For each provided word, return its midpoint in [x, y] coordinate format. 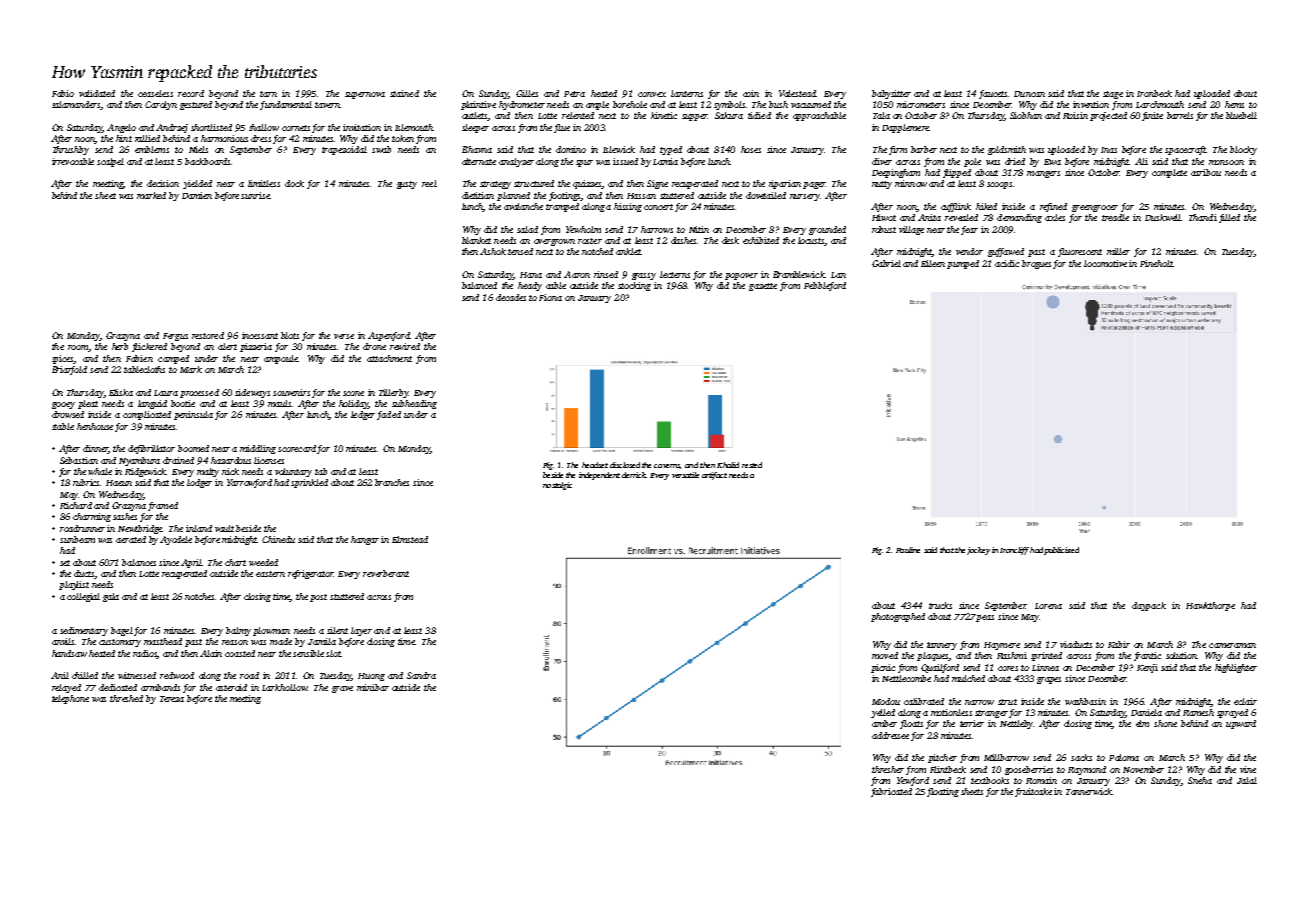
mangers [1043, 174]
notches [200, 596]
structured [534, 183]
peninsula [193, 415]
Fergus [175, 337]
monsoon [1226, 162]
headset [595, 465]
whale [100, 471]
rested [752, 465]
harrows [657, 229]
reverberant [386, 573]
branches [392, 482]
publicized [1061, 551]
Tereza [172, 699]
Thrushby [71, 150]
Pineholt [1156, 263]
